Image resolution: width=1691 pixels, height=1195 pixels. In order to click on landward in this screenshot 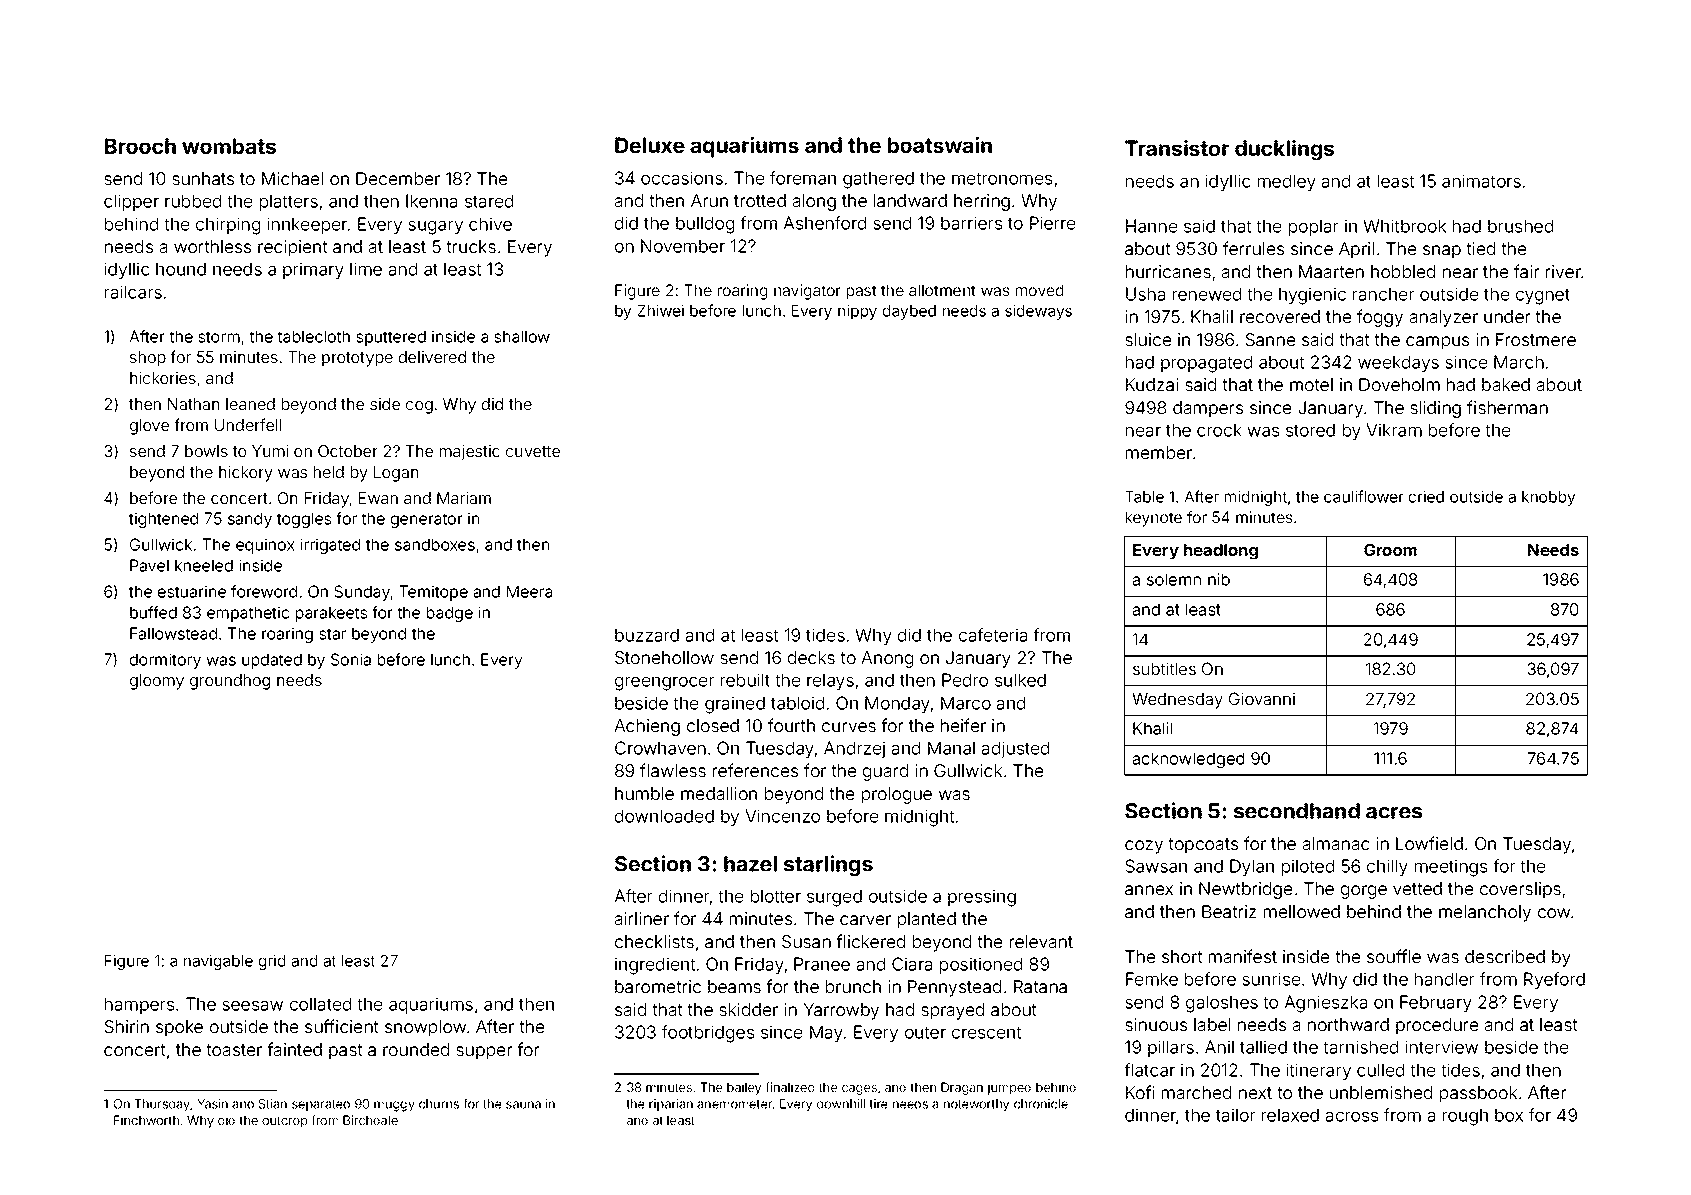, I will do `click(910, 200)`.
